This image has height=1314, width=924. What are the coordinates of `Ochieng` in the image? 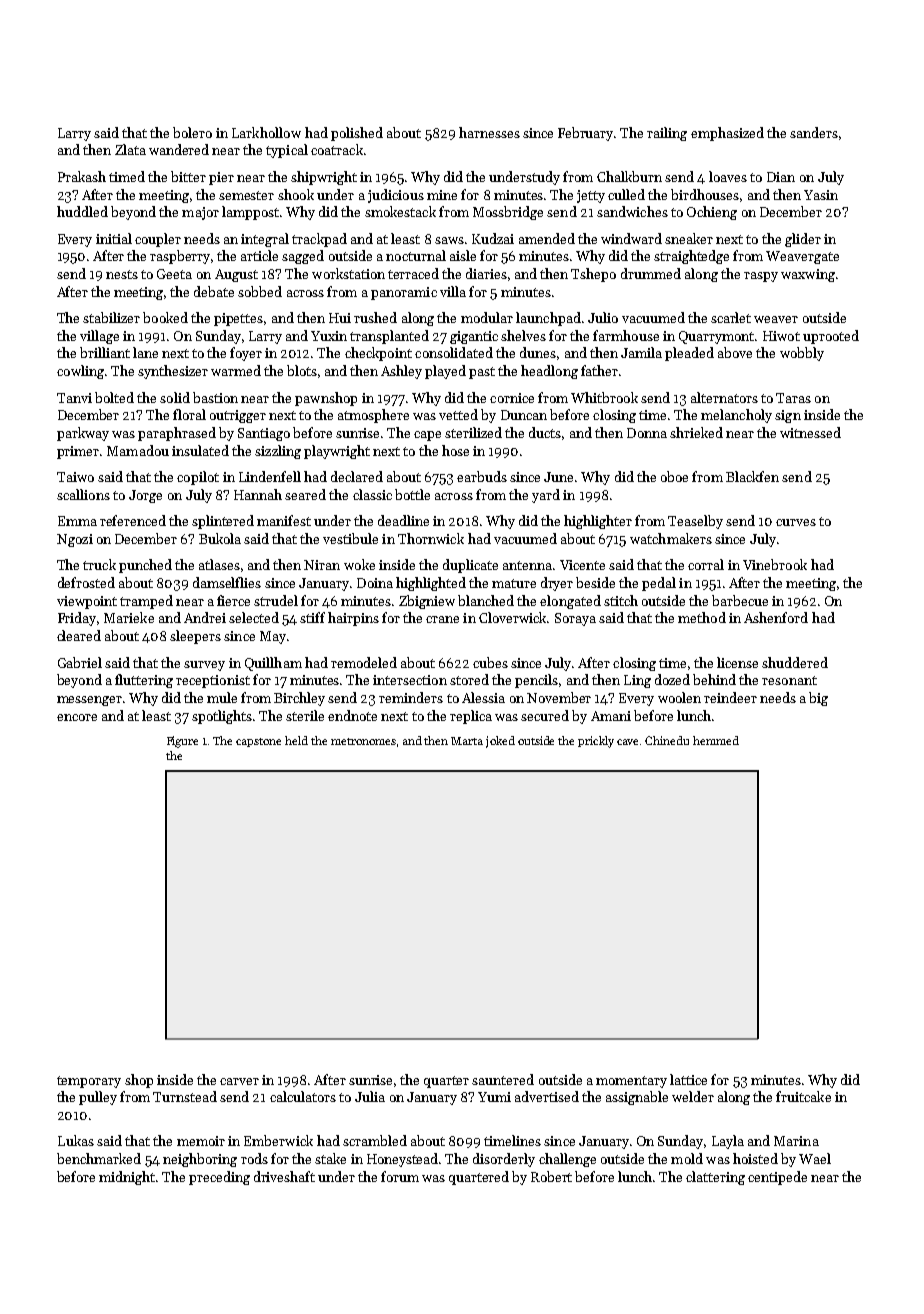 It's located at (712, 213).
